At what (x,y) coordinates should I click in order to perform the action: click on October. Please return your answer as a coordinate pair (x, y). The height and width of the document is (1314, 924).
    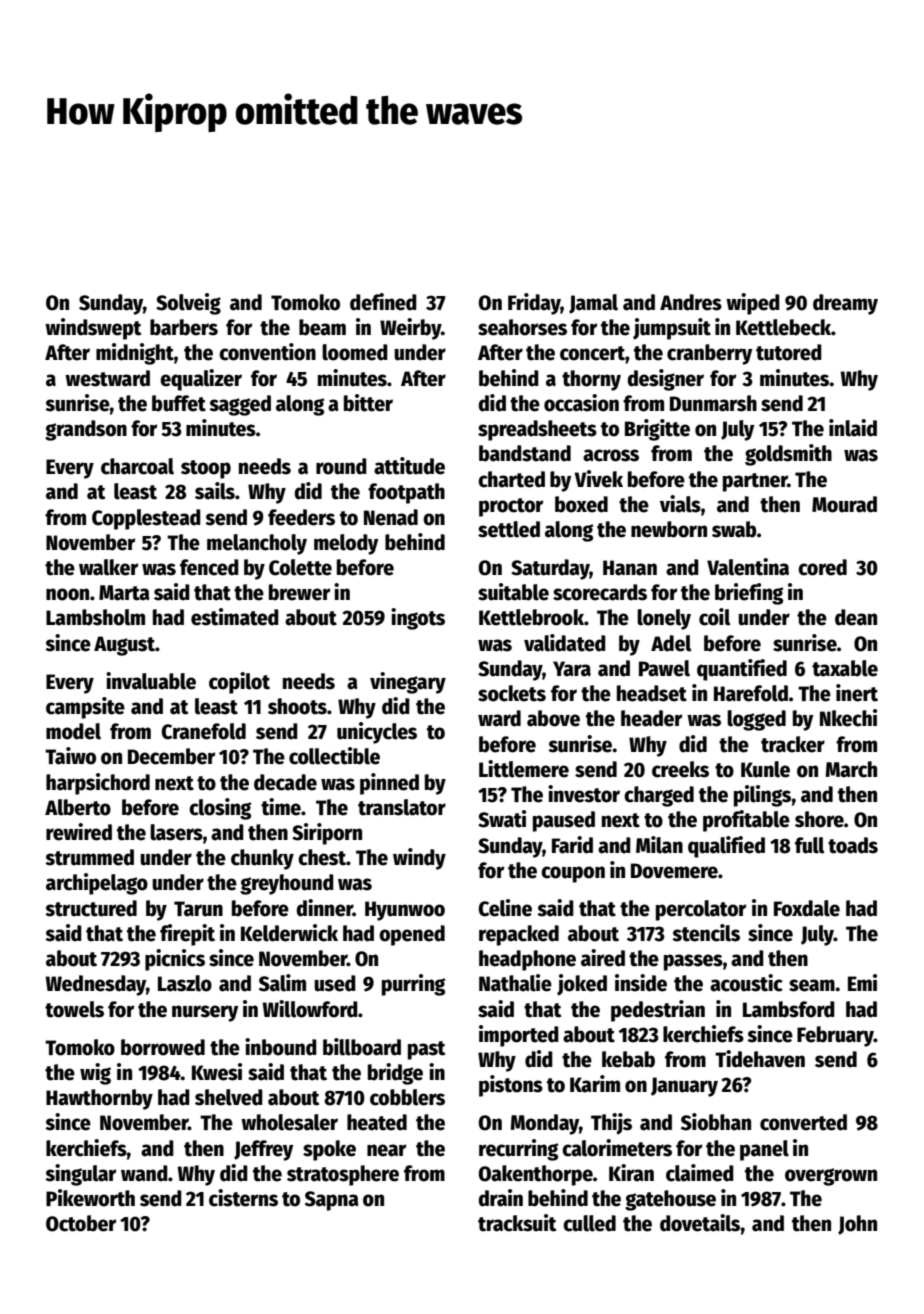
    Looking at the image, I should click on (81, 1223).
